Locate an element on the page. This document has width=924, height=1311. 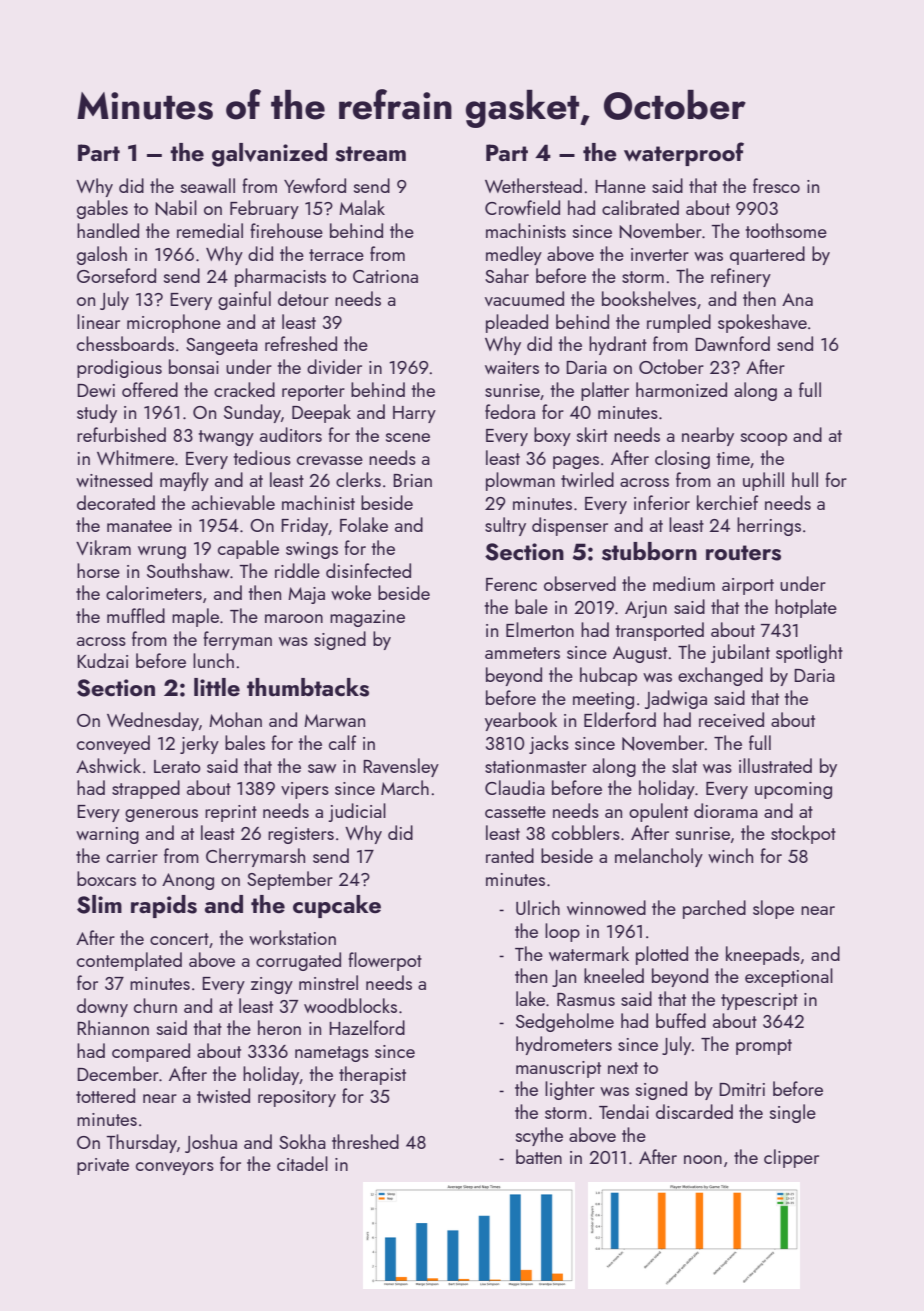
cupcake is located at coordinates (337, 906).
